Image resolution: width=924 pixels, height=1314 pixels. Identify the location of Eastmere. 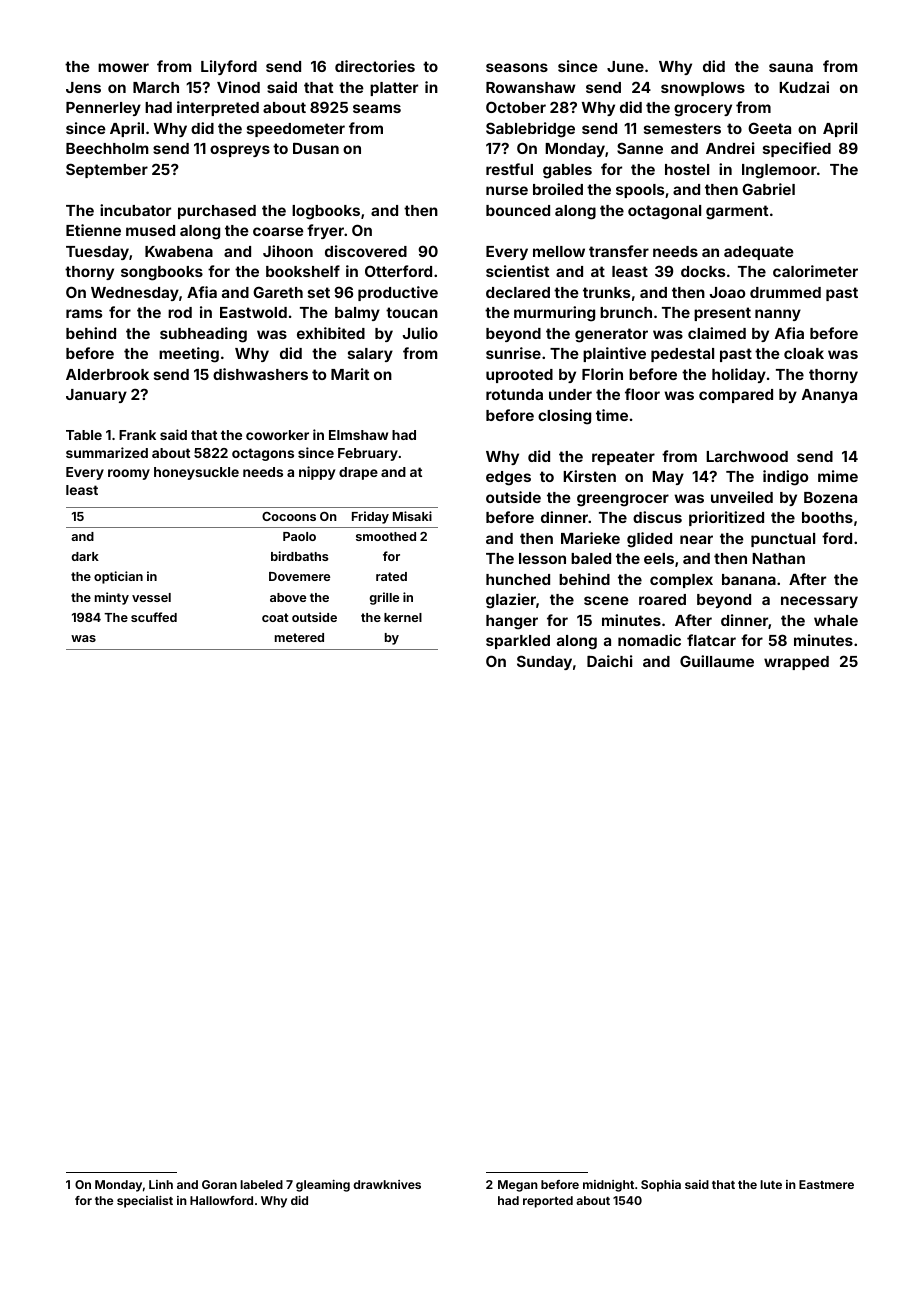
(826, 1184).
